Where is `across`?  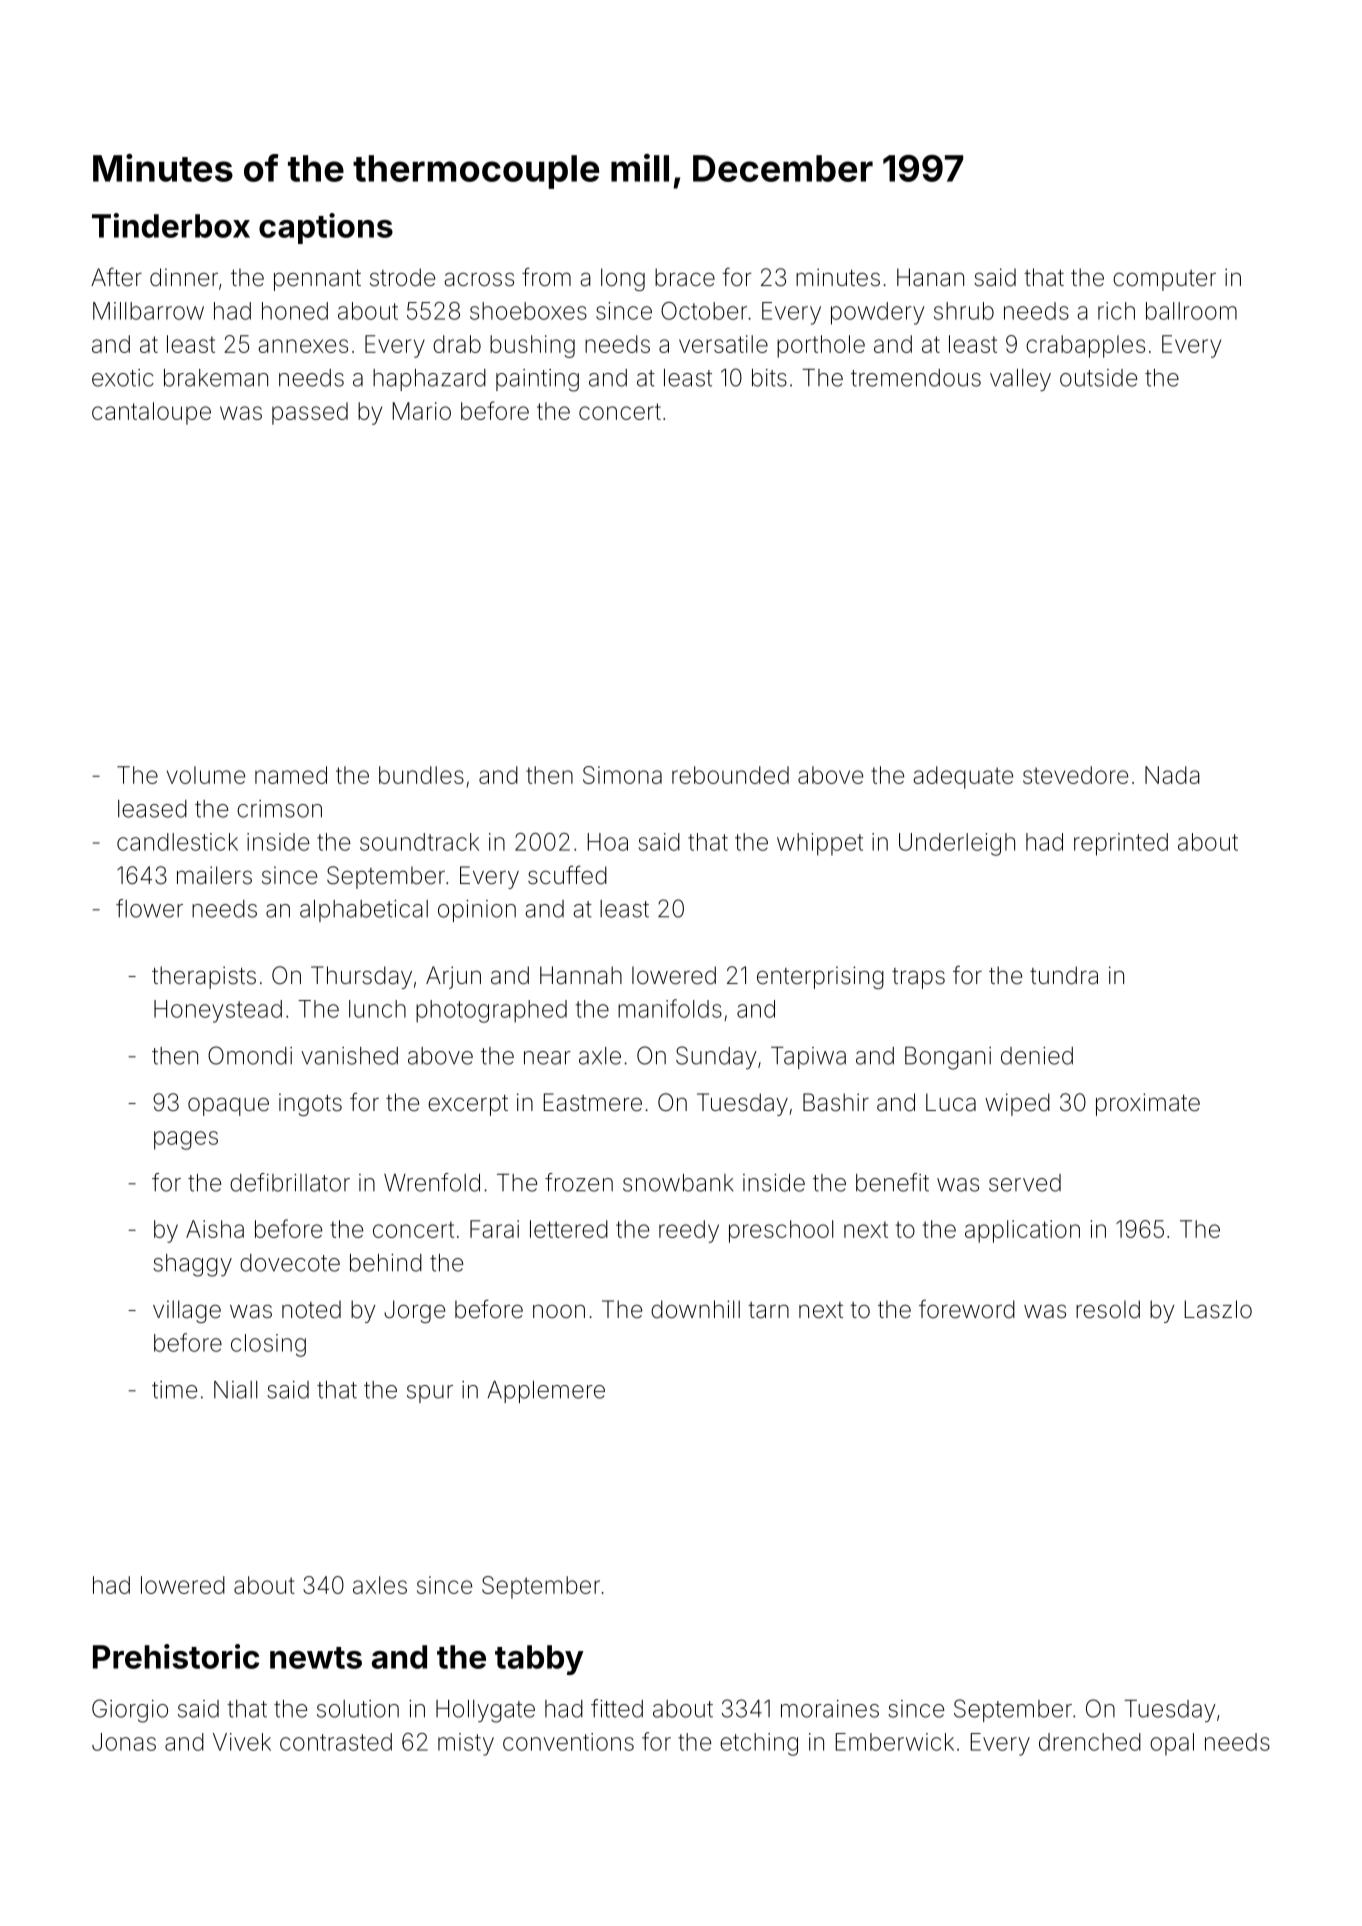 across is located at coordinates (479, 279).
